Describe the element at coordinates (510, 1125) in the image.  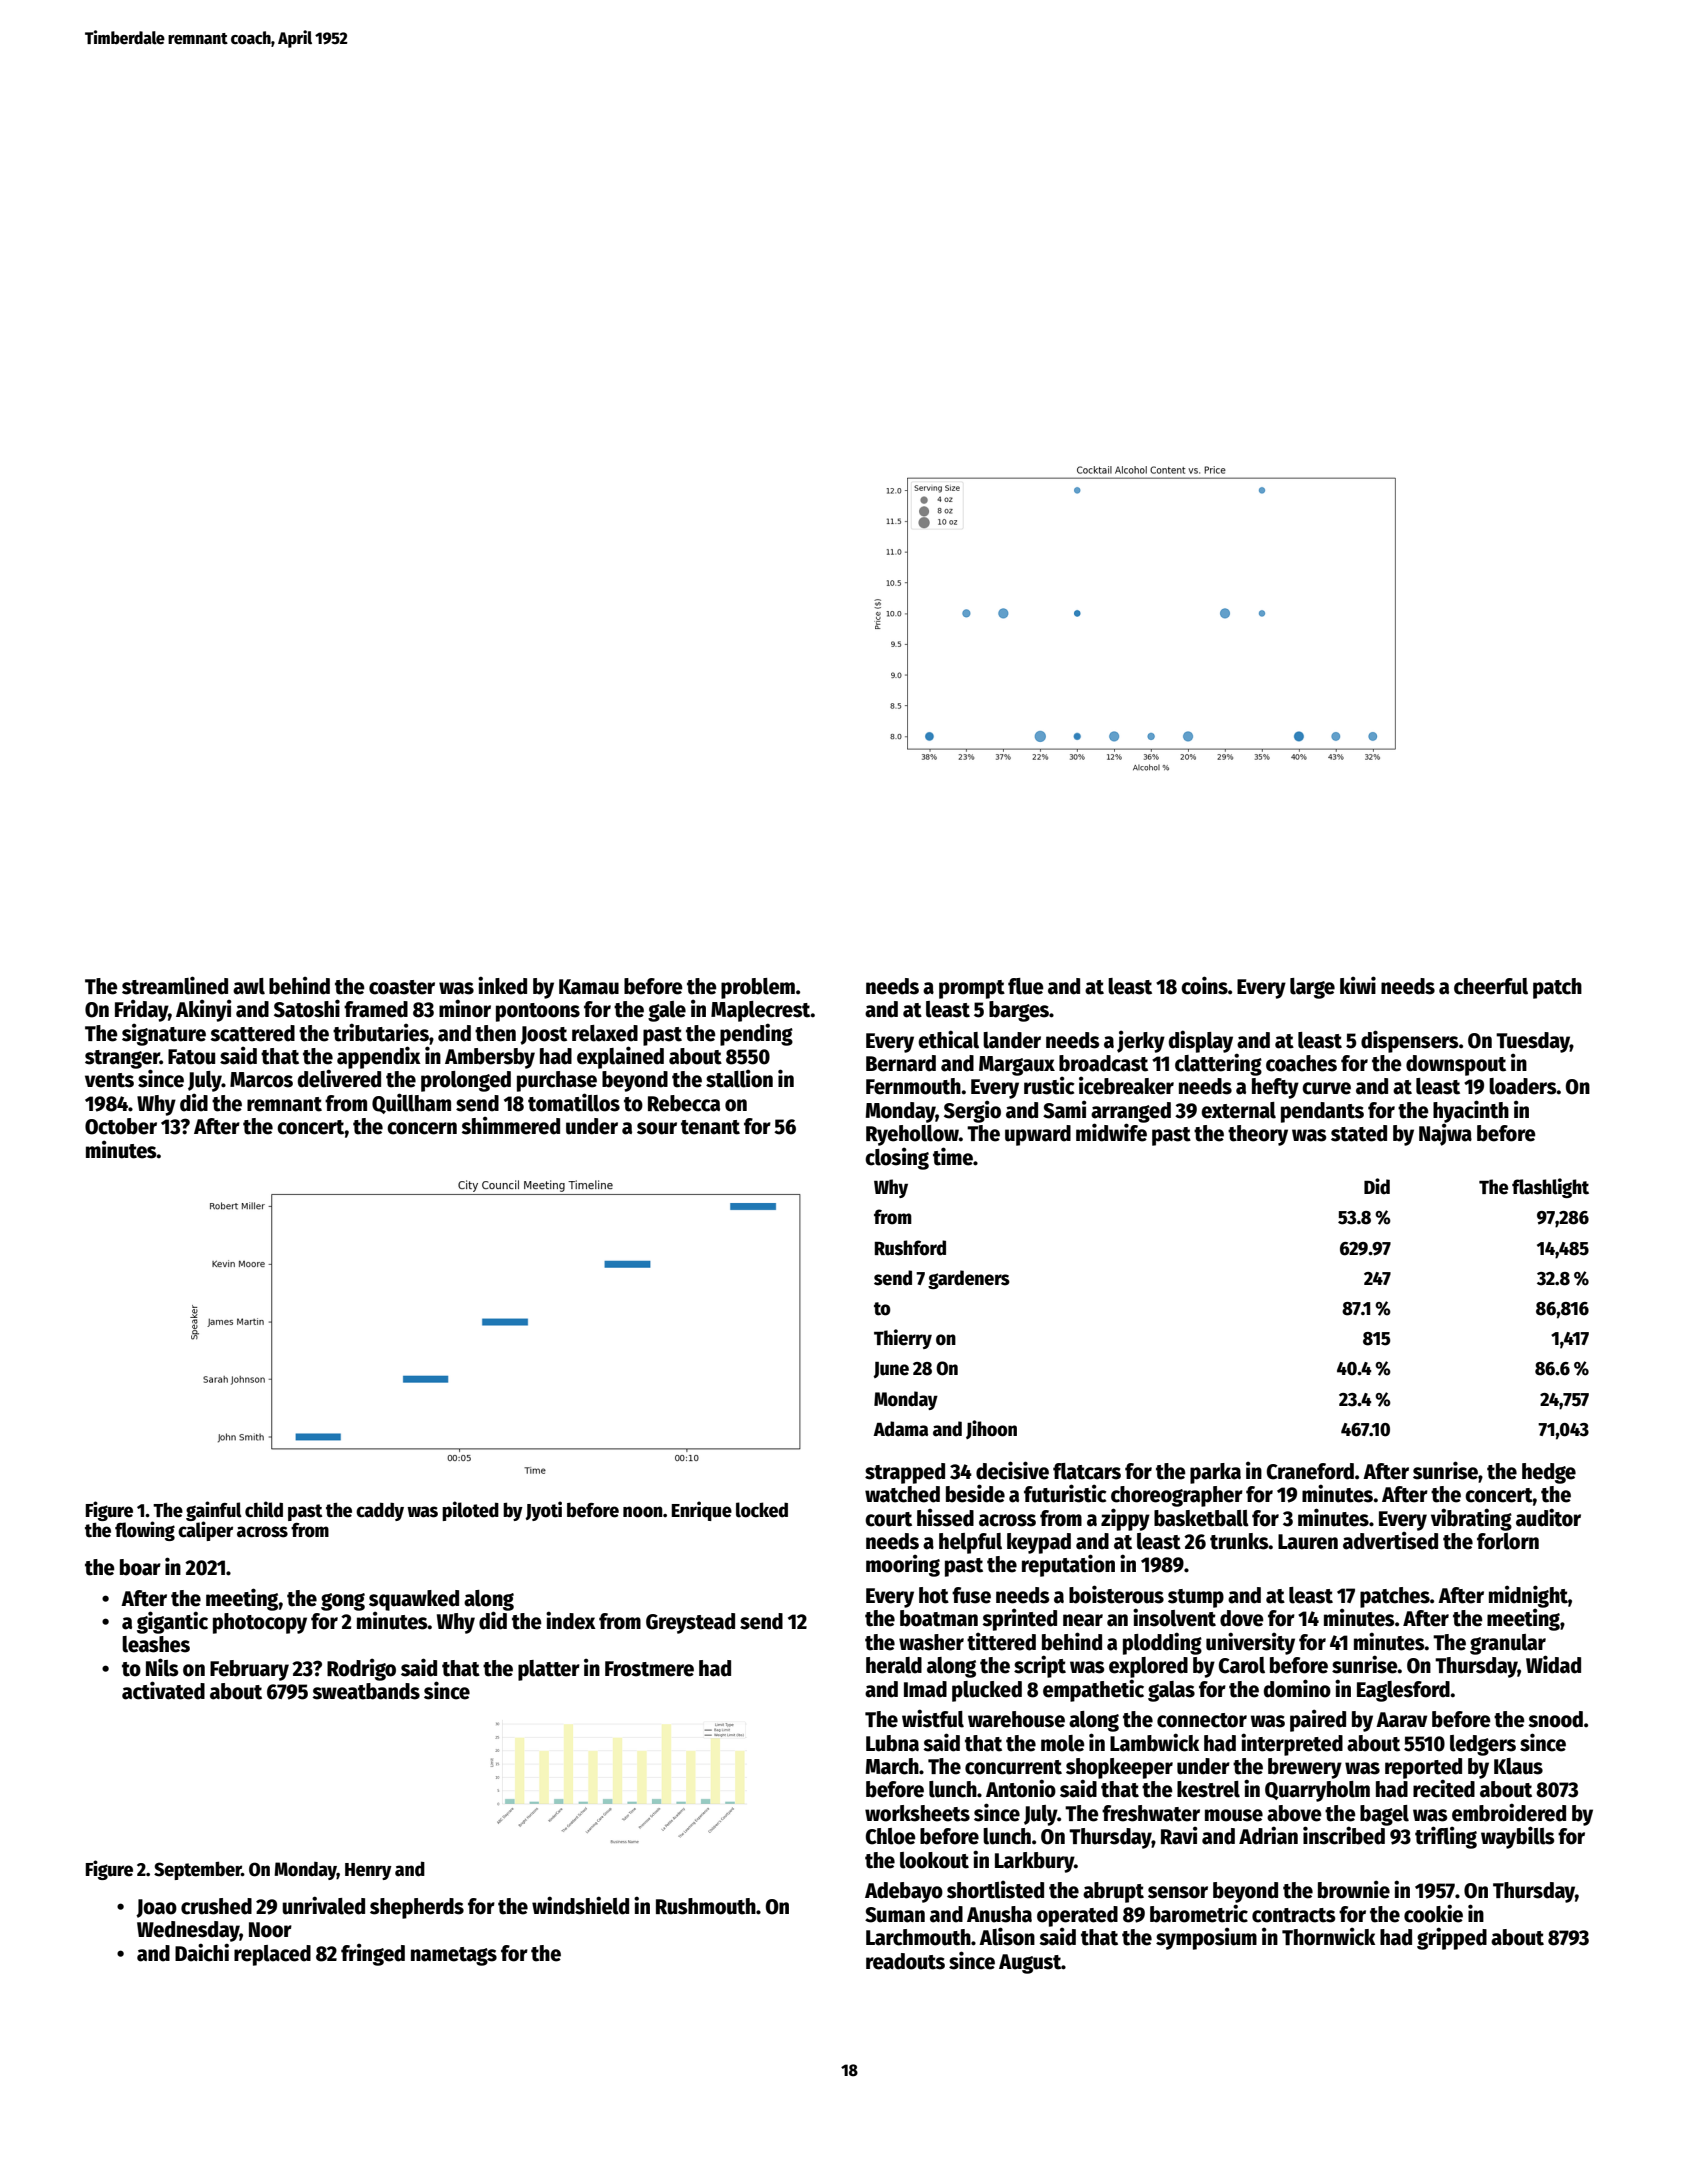
I see `shimmered` at that location.
